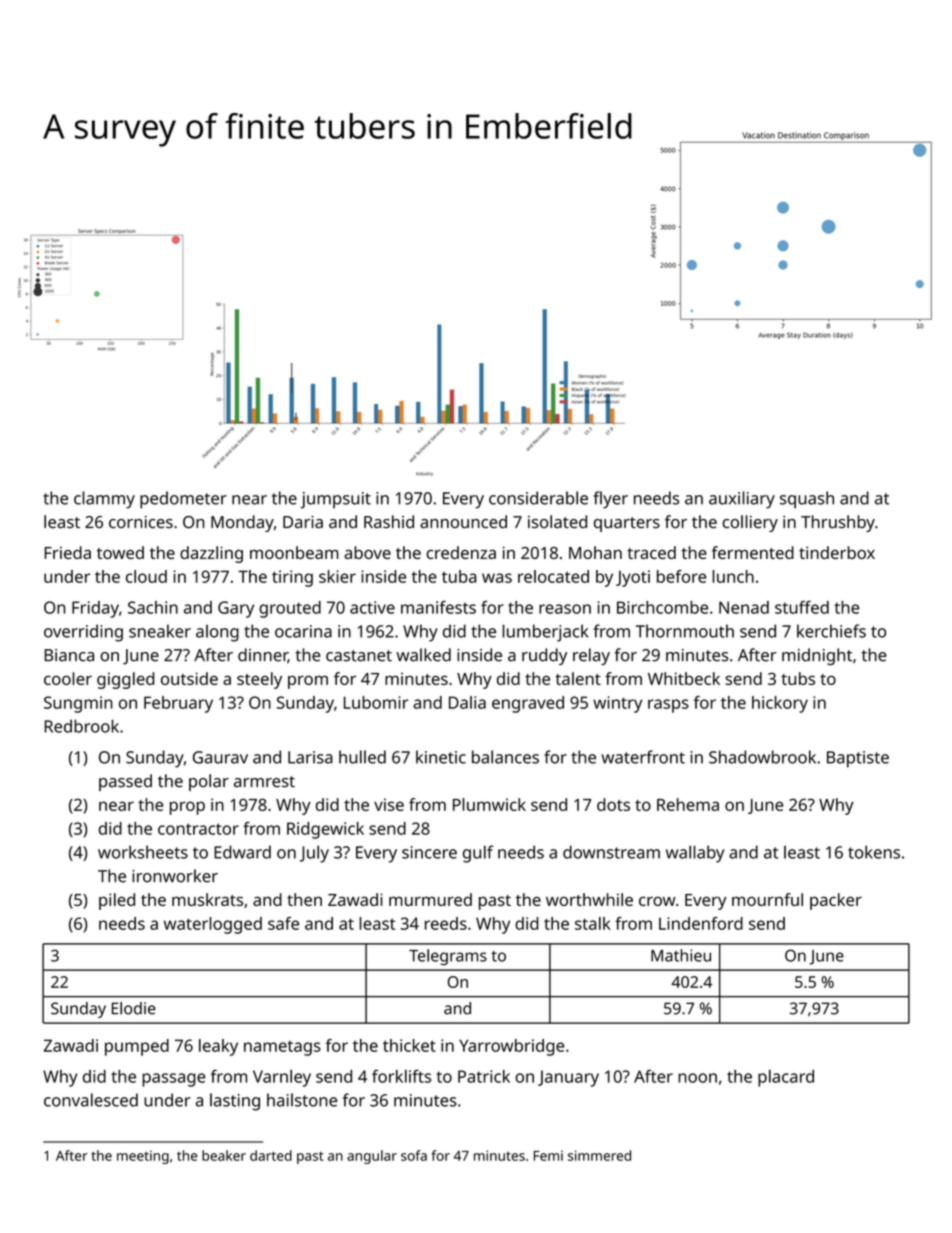 This screenshot has width=952, height=1233. What do you see at coordinates (82, 726) in the screenshot?
I see `Redbrook` at bounding box center [82, 726].
